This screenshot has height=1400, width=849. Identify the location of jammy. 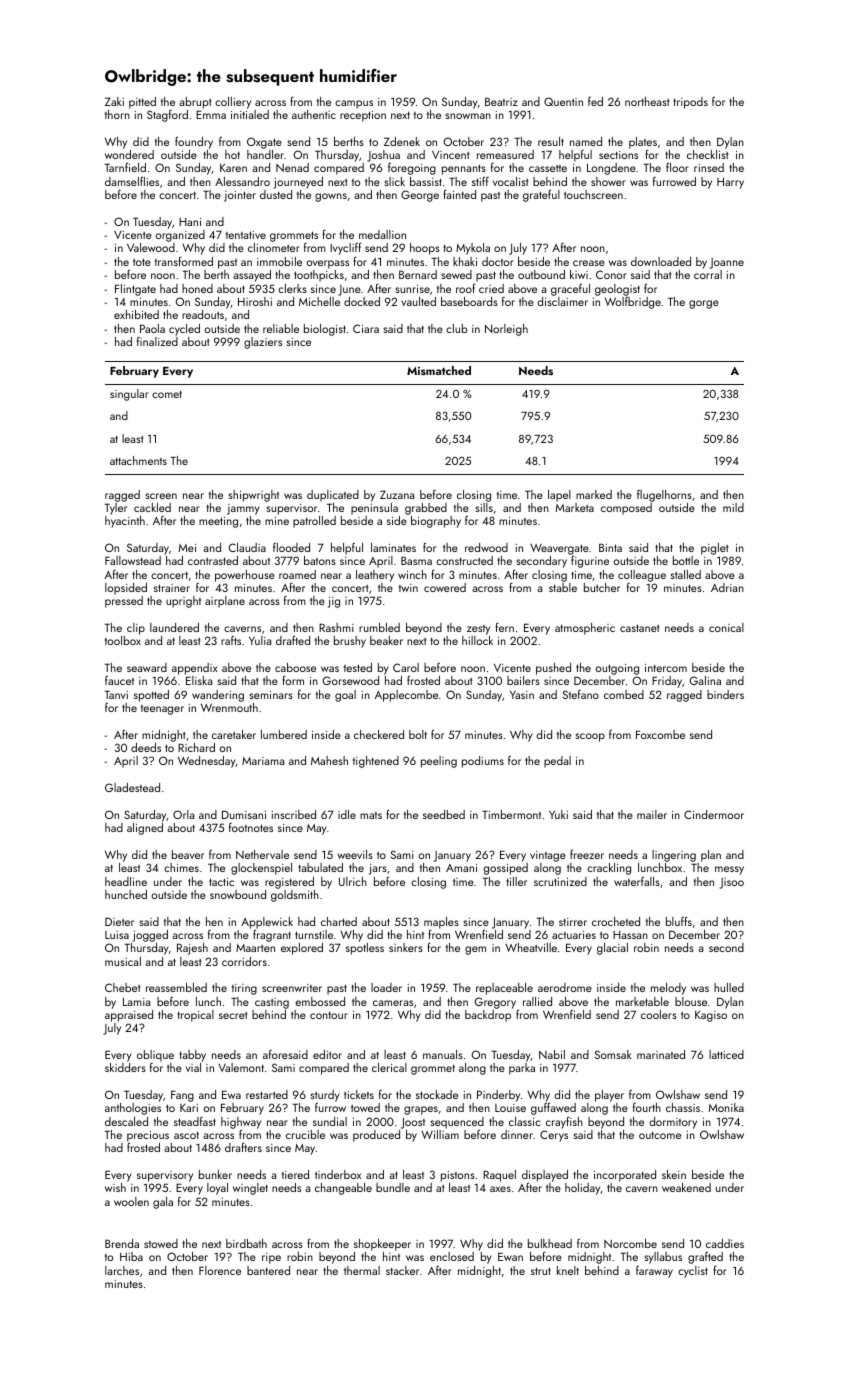
(243, 509).
